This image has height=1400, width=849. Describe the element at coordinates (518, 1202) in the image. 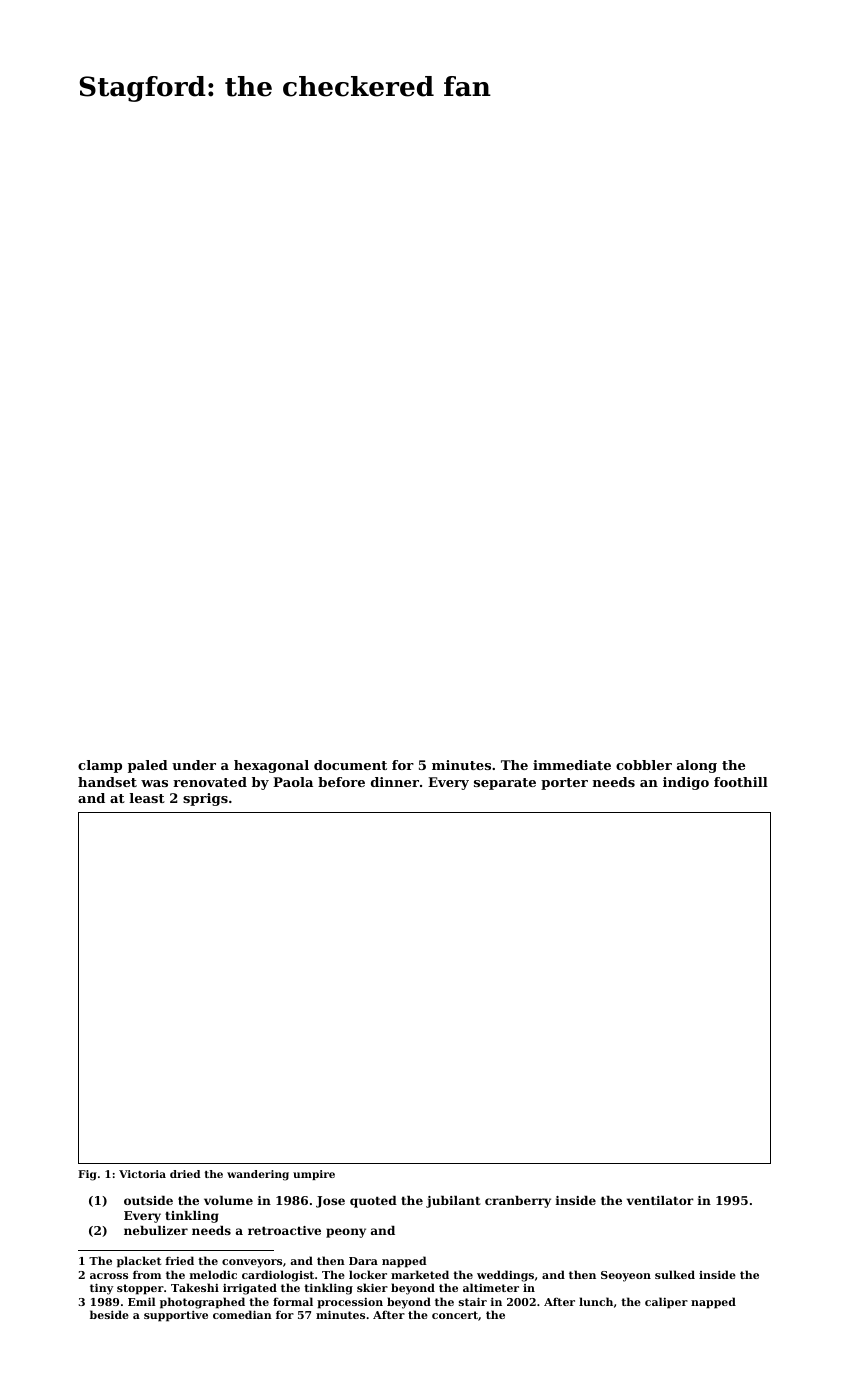

I see `cranberry` at that location.
